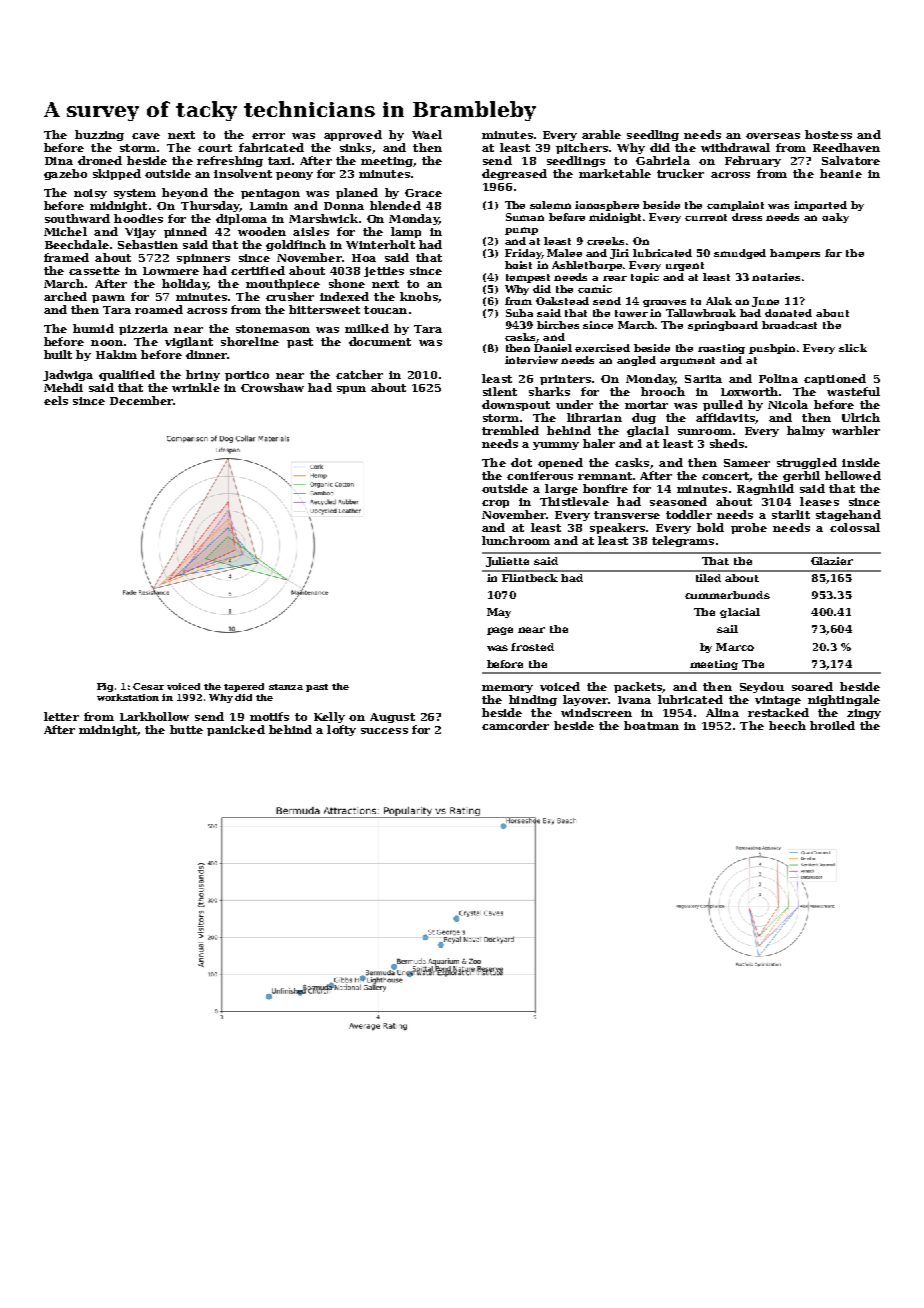  What do you see at coordinates (128, 697) in the screenshot?
I see `workstation` at bounding box center [128, 697].
